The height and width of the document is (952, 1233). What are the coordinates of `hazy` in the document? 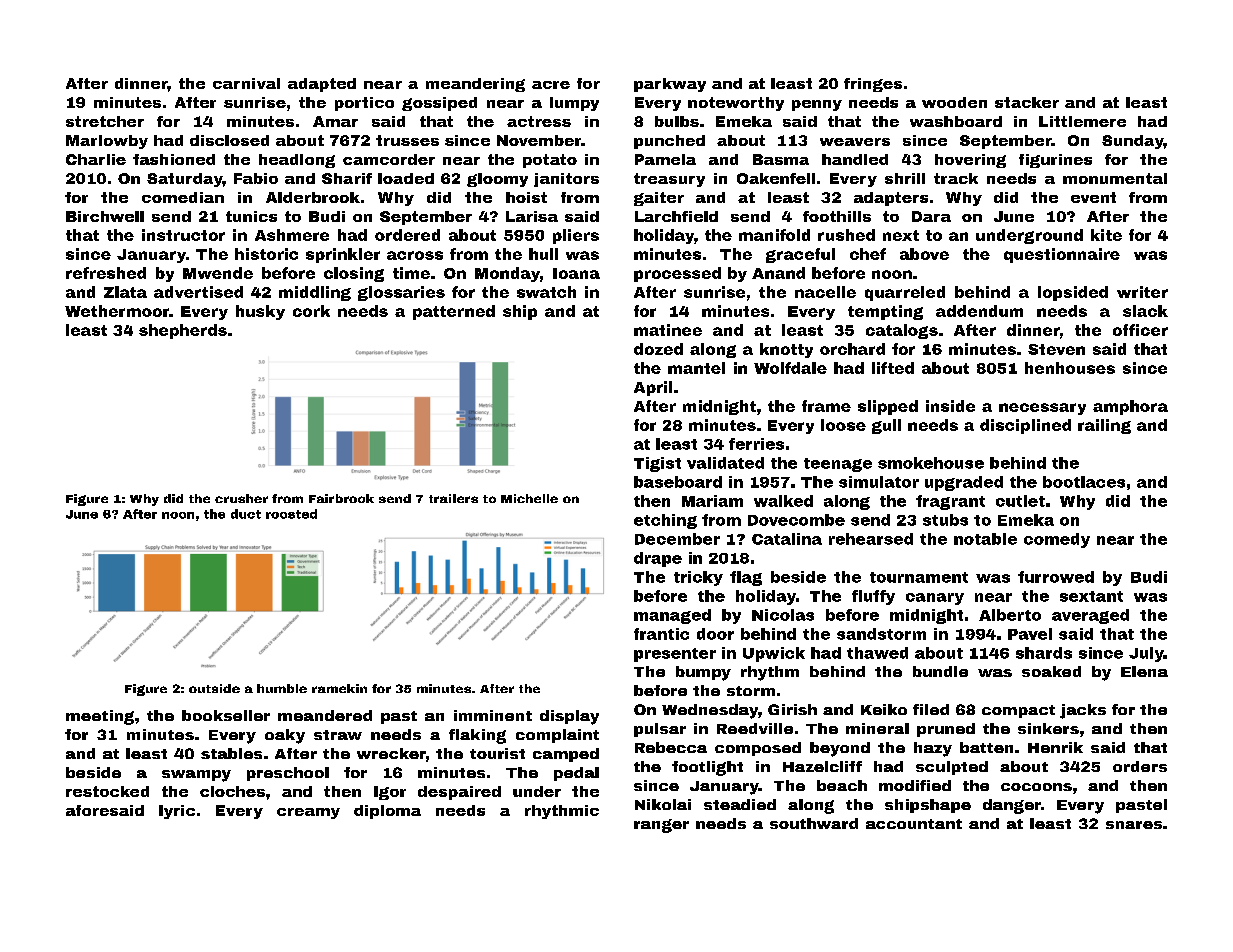 It's located at (933, 749).
